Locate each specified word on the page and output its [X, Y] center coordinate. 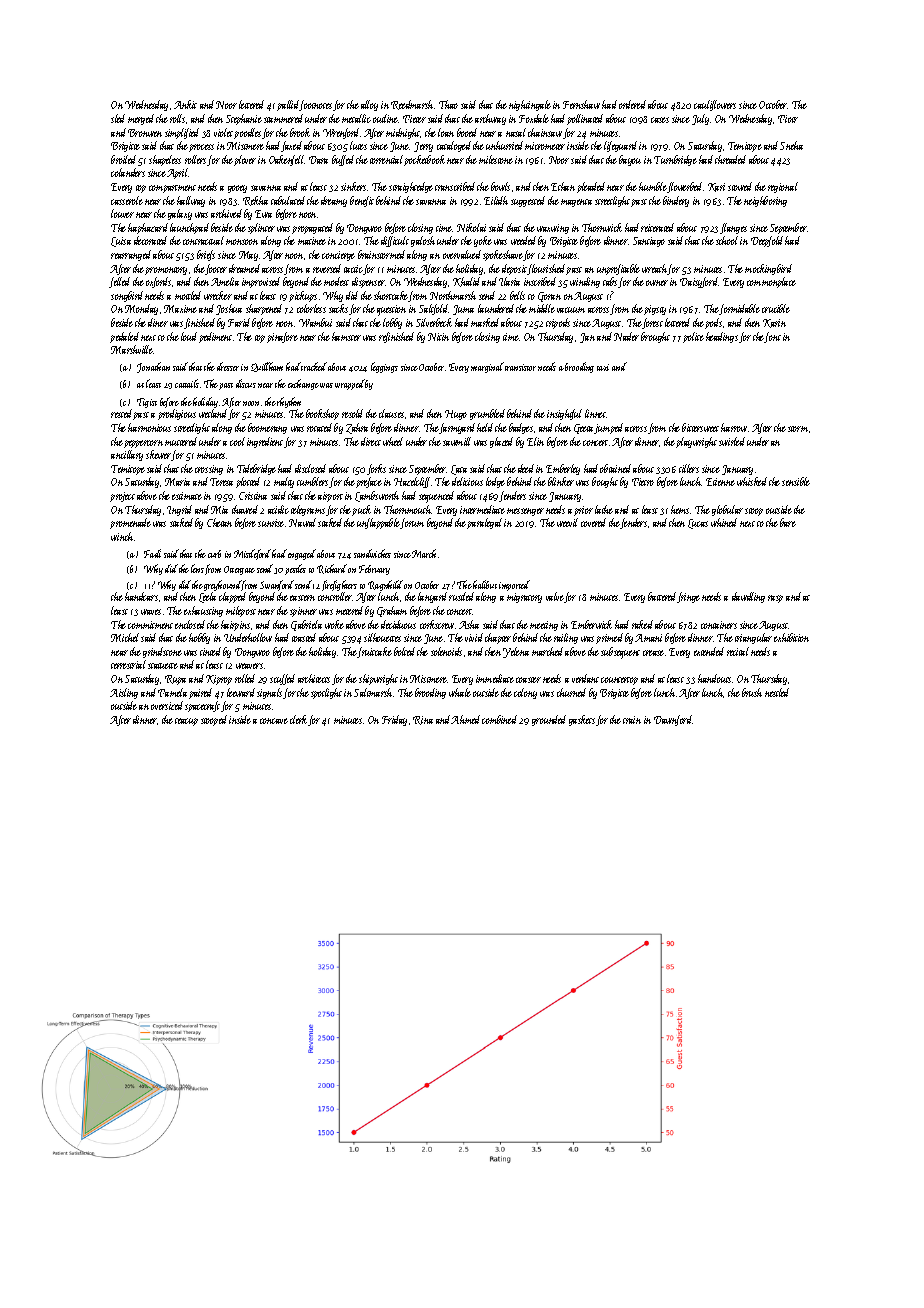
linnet [595, 413]
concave [274, 721]
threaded [730, 159]
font [773, 337]
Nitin [438, 337]
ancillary [127, 455]
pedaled [124, 337]
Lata [459, 470]
